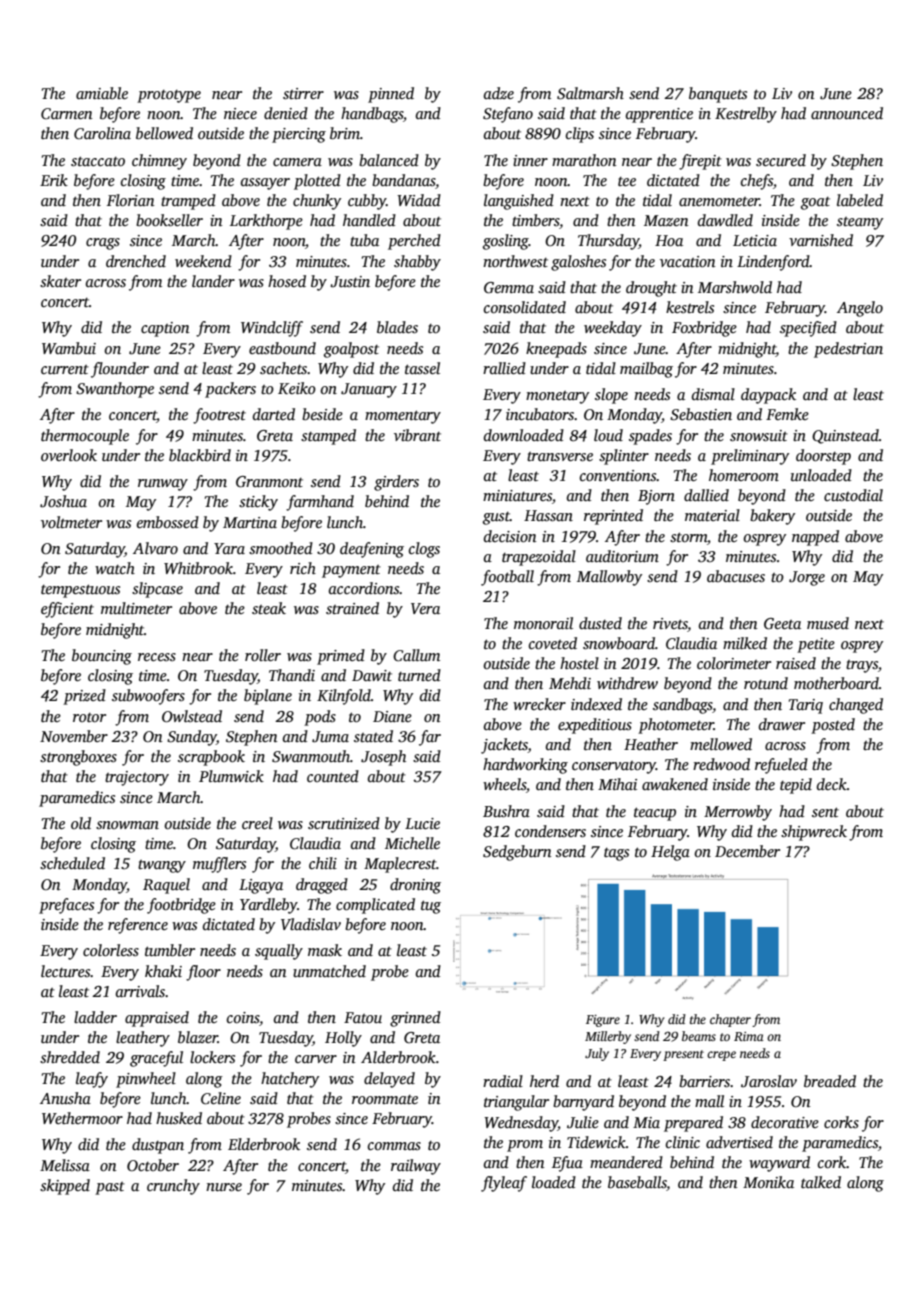 This page has width=924, height=1308. What do you see at coordinates (718, 95) in the page?
I see `banquets` at bounding box center [718, 95].
